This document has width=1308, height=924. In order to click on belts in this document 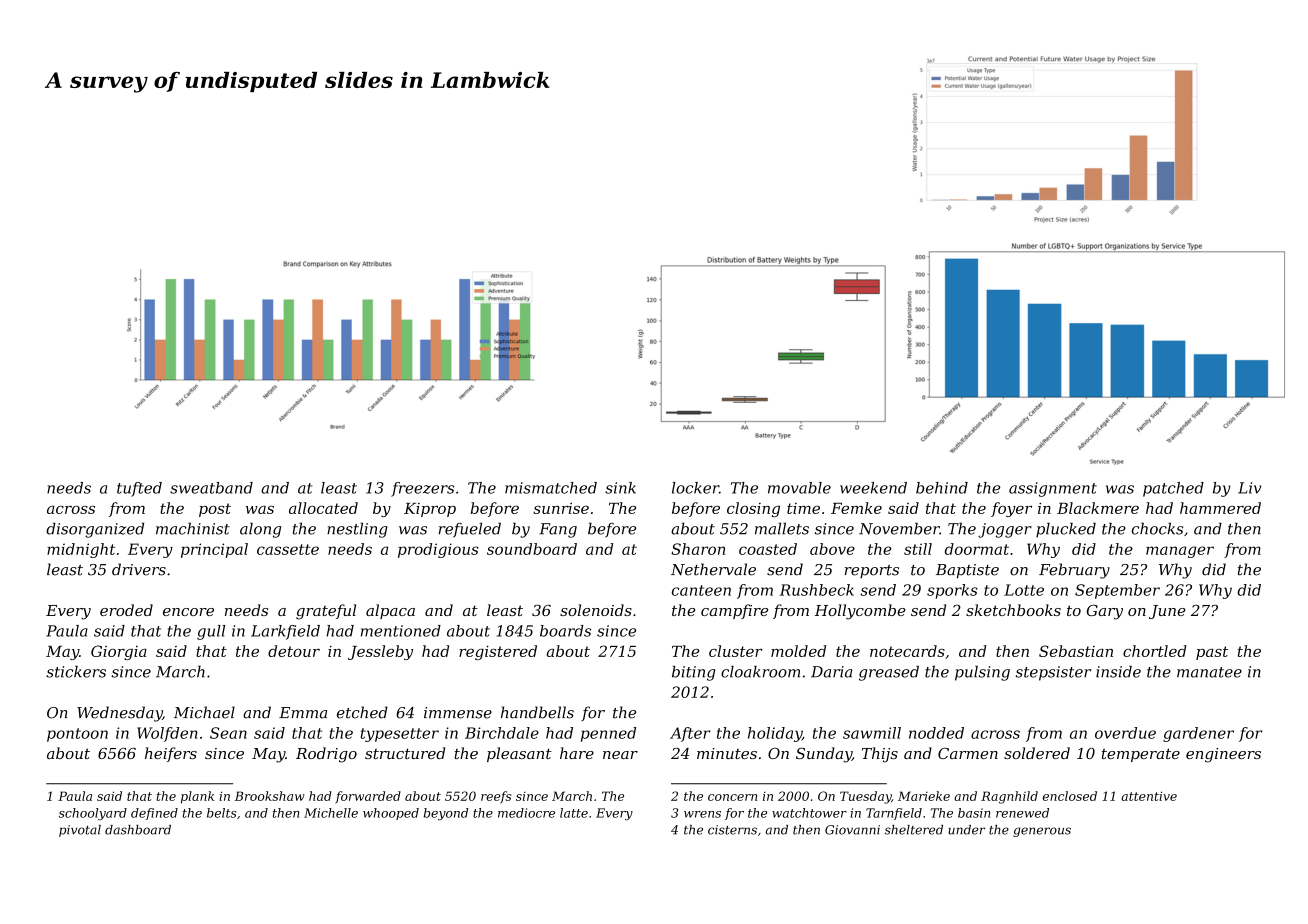, I will do `click(222, 813)`.
